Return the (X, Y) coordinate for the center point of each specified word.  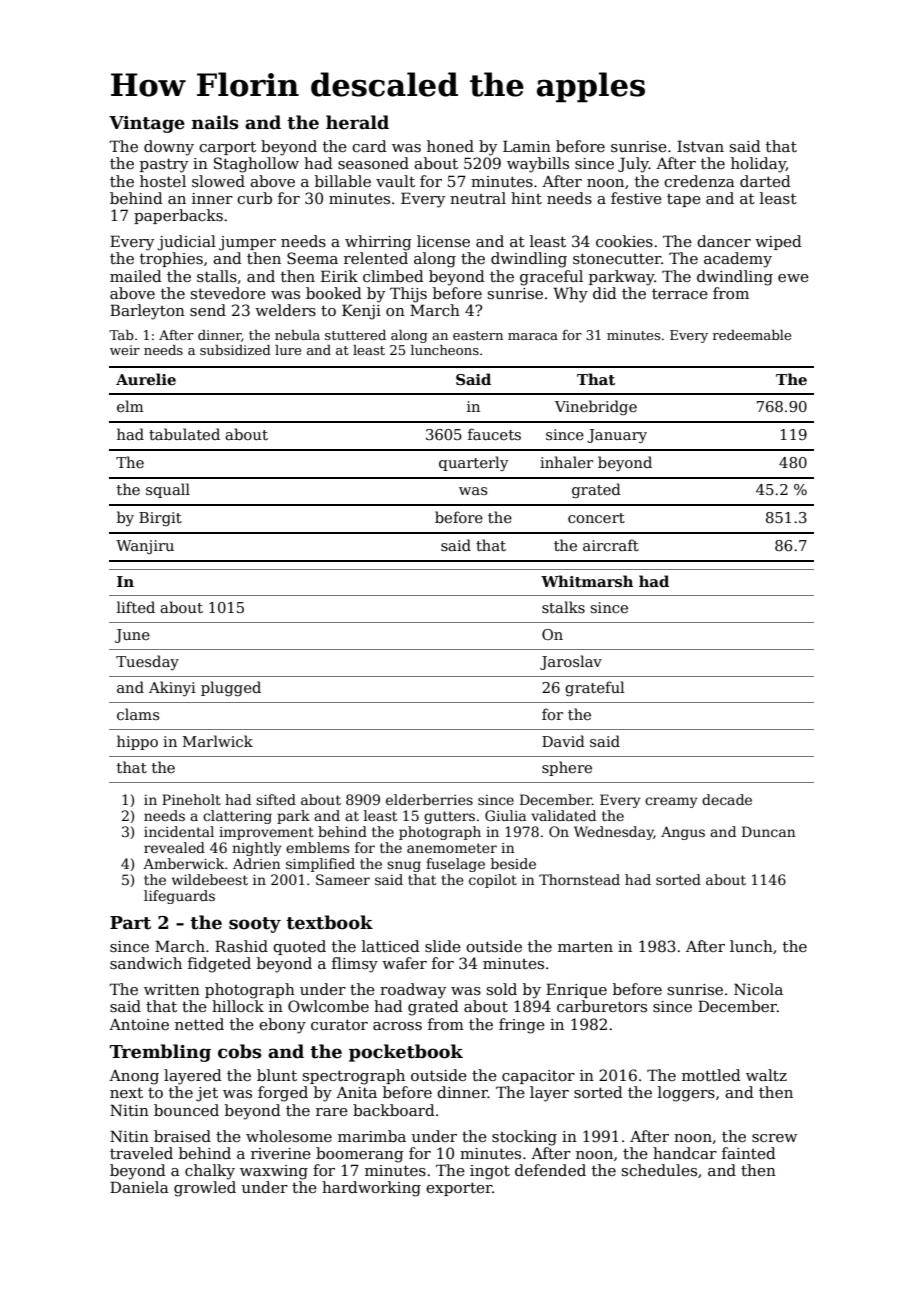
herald (357, 122)
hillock (238, 1006)
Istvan (700, 146)
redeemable (752, 335)
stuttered (355, 335)
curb (254, 198)
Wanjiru (145, 547)
